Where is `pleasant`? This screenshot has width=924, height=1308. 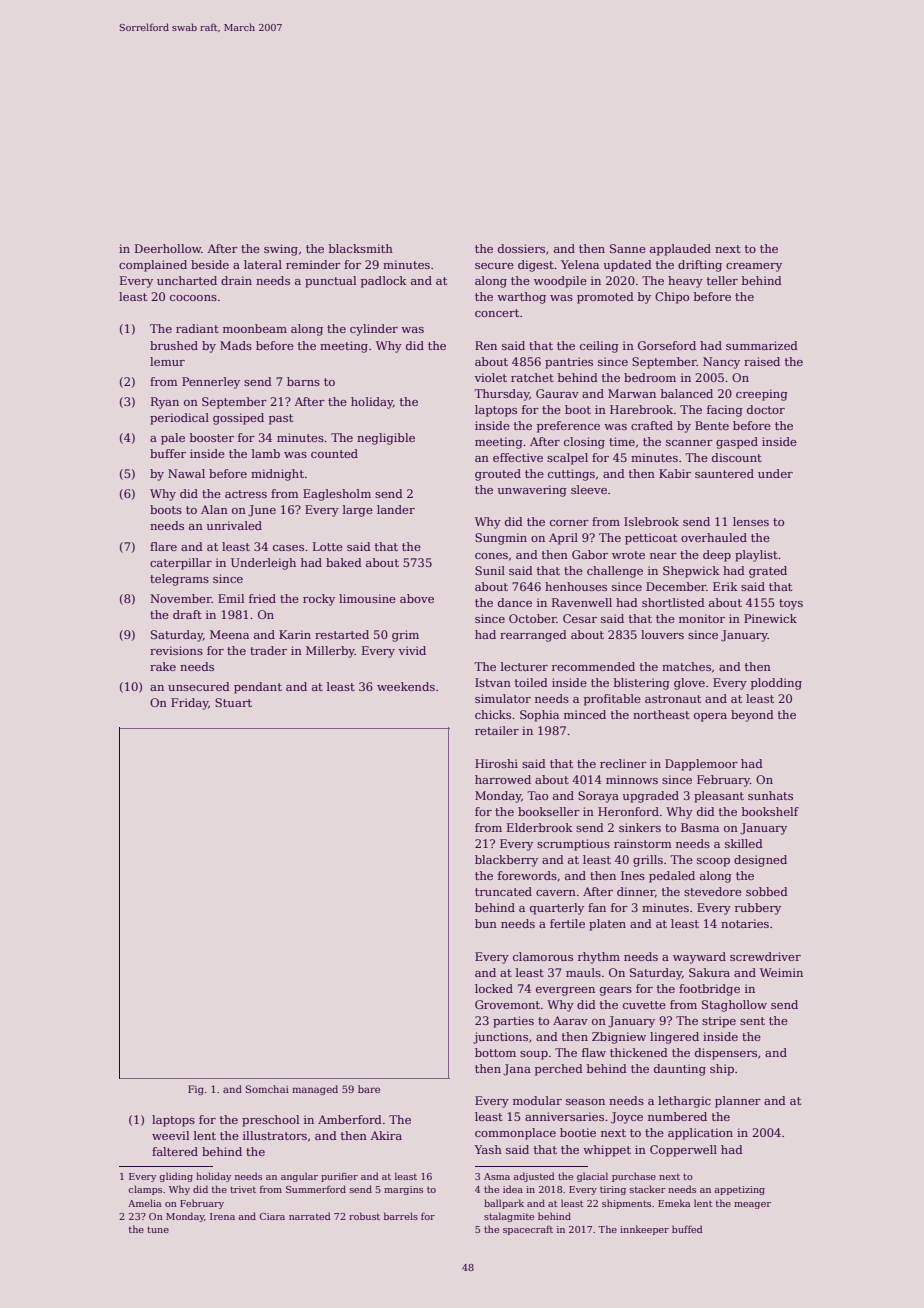
pleasant is located at coordinates (719, 797).
